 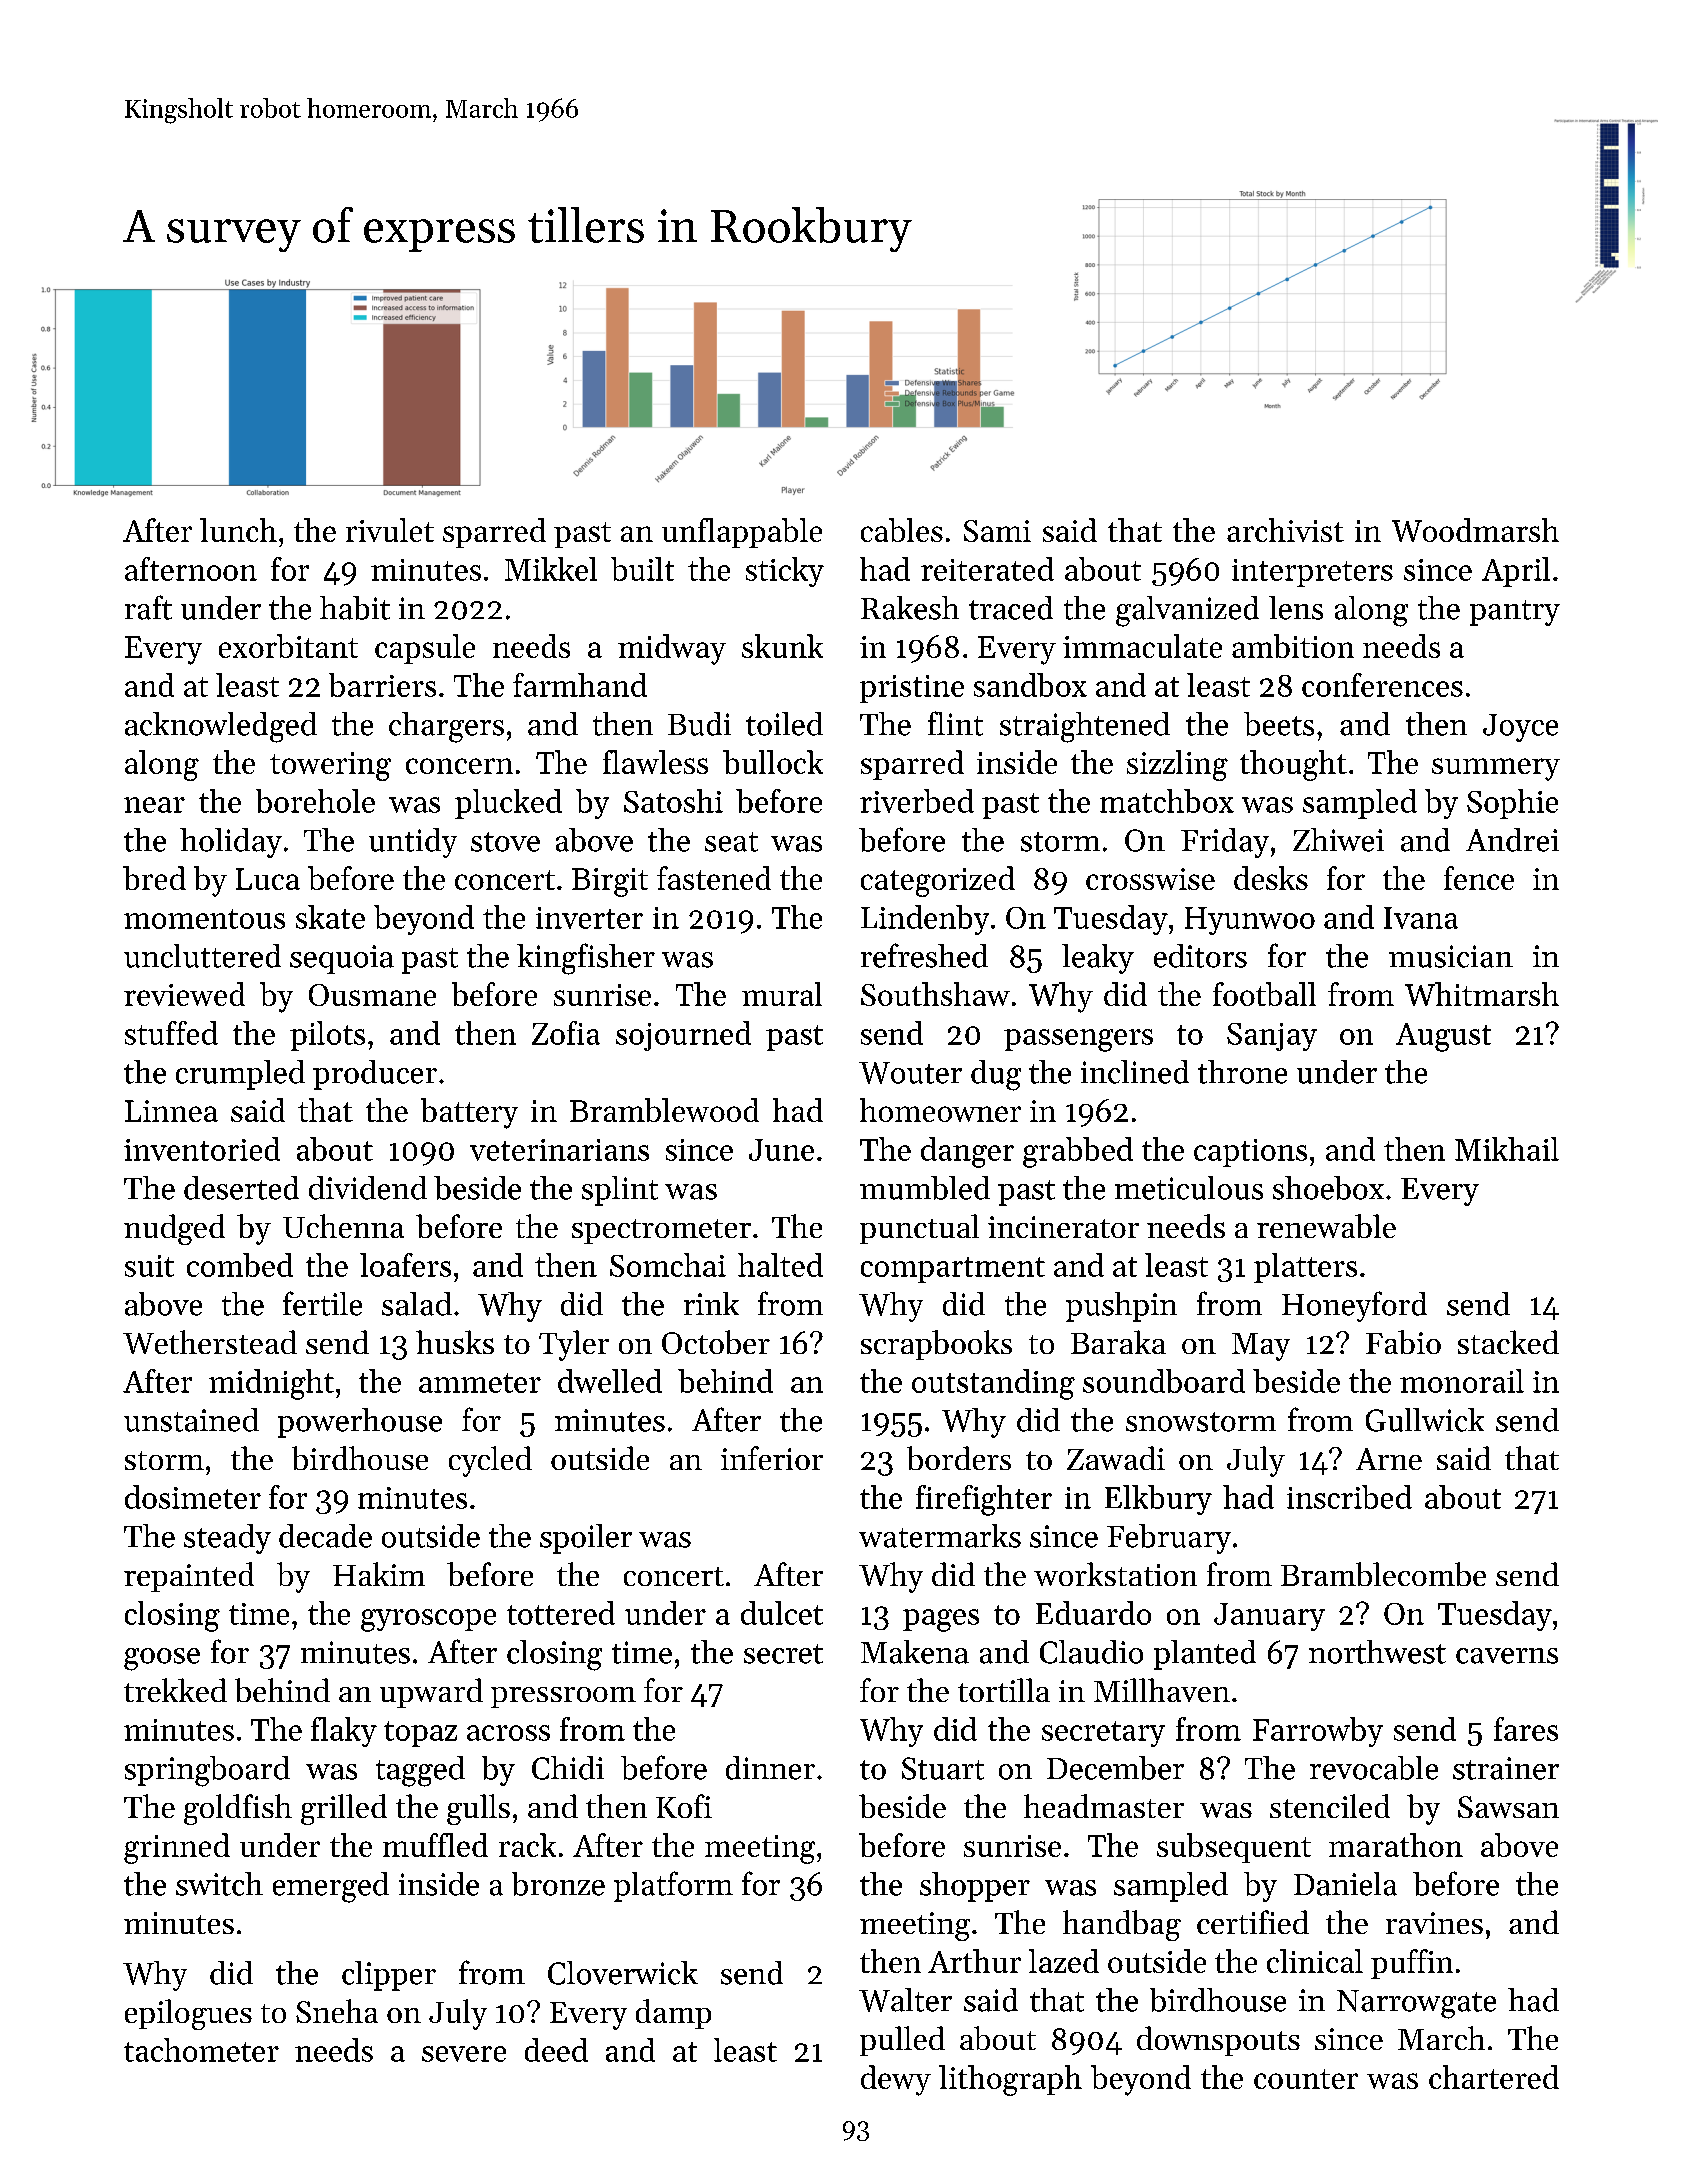 What do you see at coordinates (1272, 1037) in the page?
I see `Sanjay` at bounding box center [1272, 1037].
